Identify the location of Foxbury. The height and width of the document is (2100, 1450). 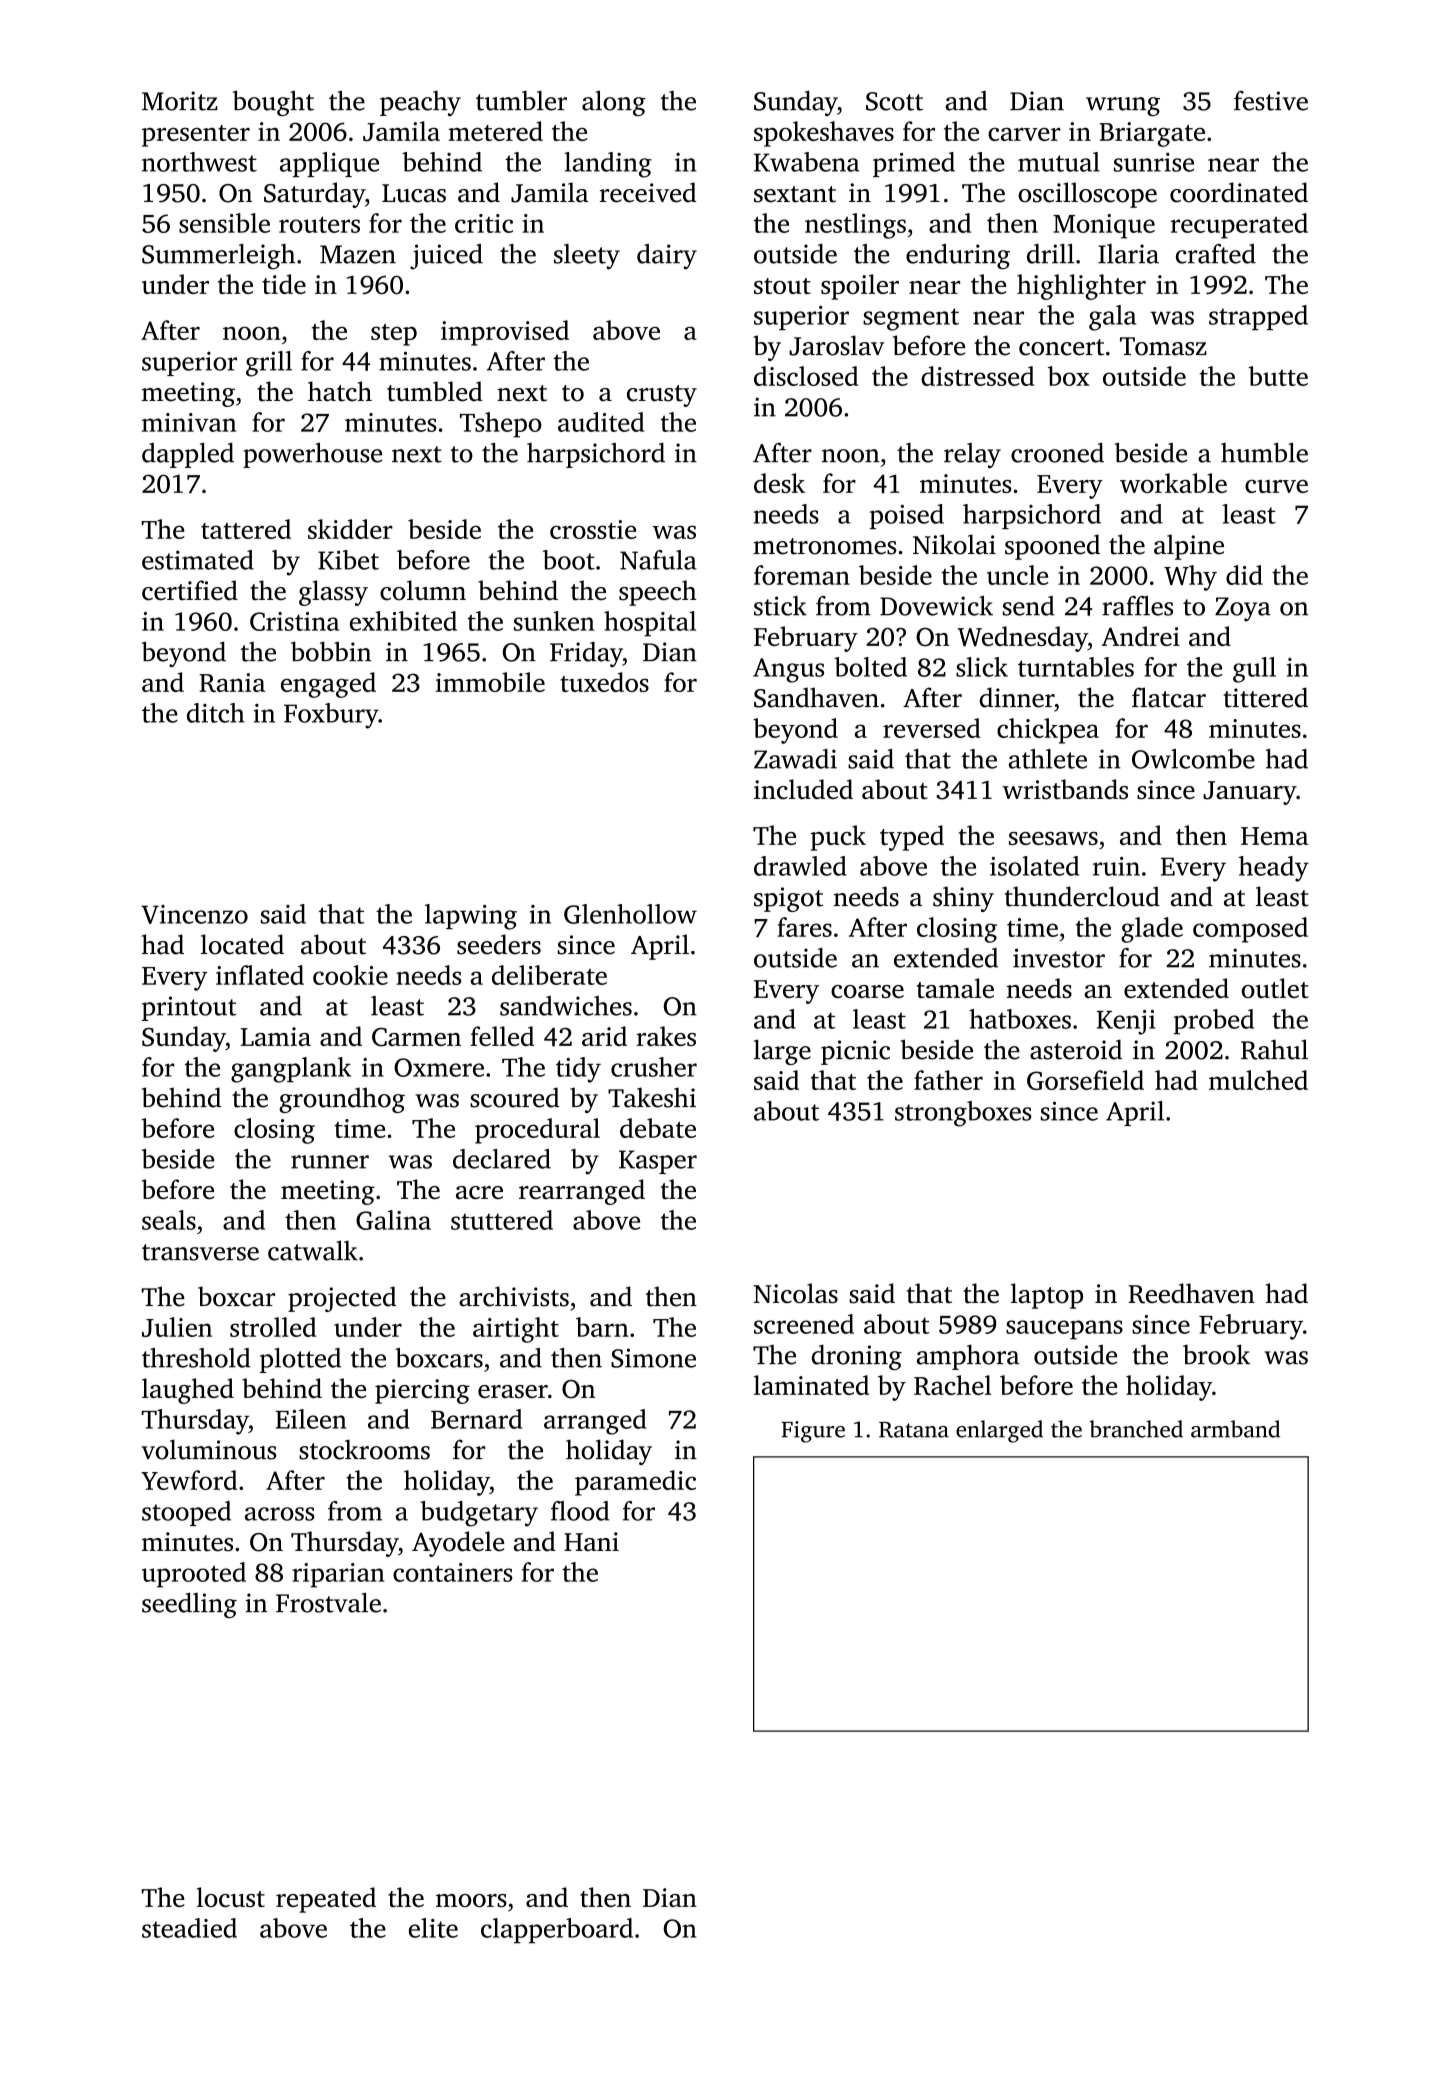
(331, 716).
